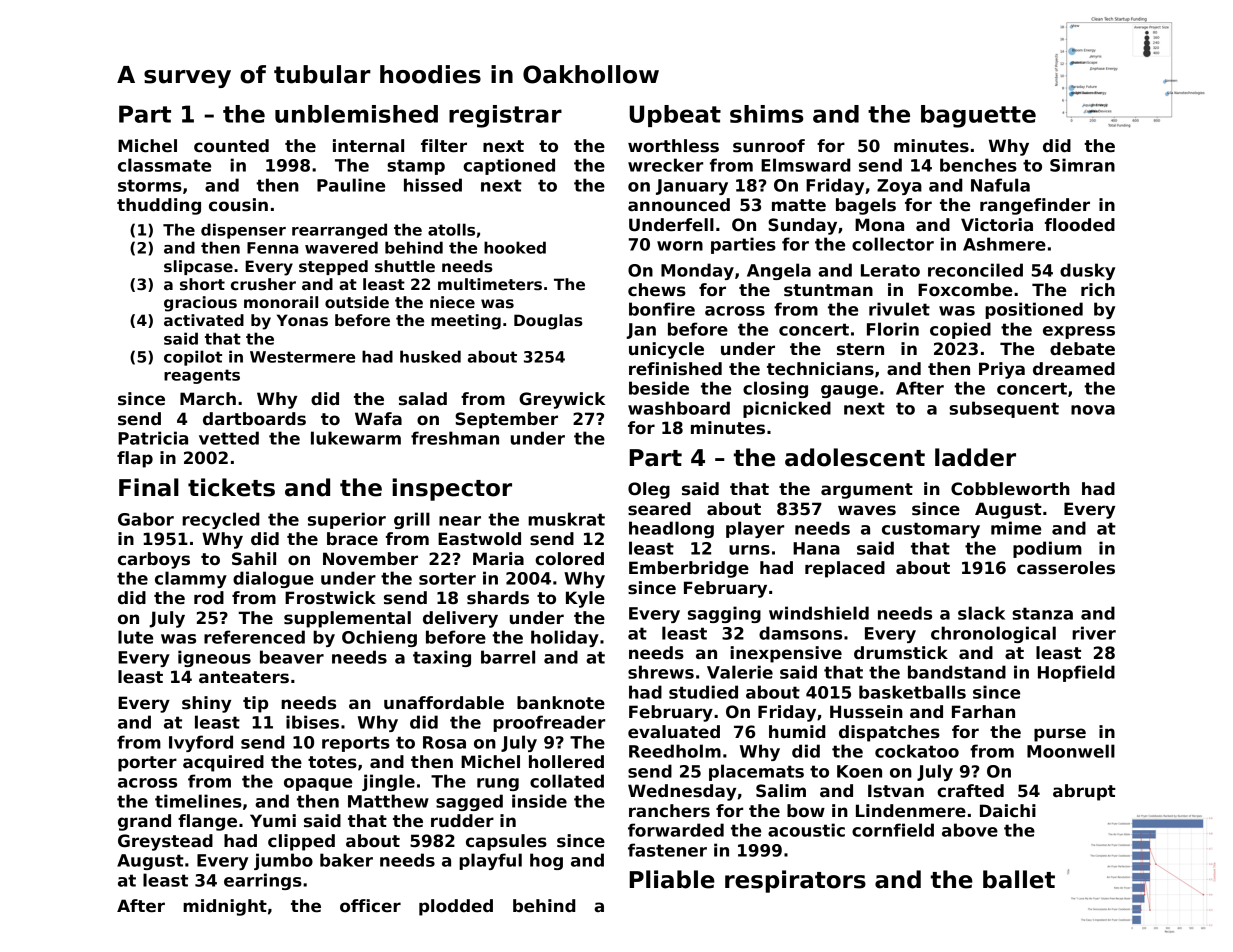  I want to click on sunroof, so click(769, 146).
